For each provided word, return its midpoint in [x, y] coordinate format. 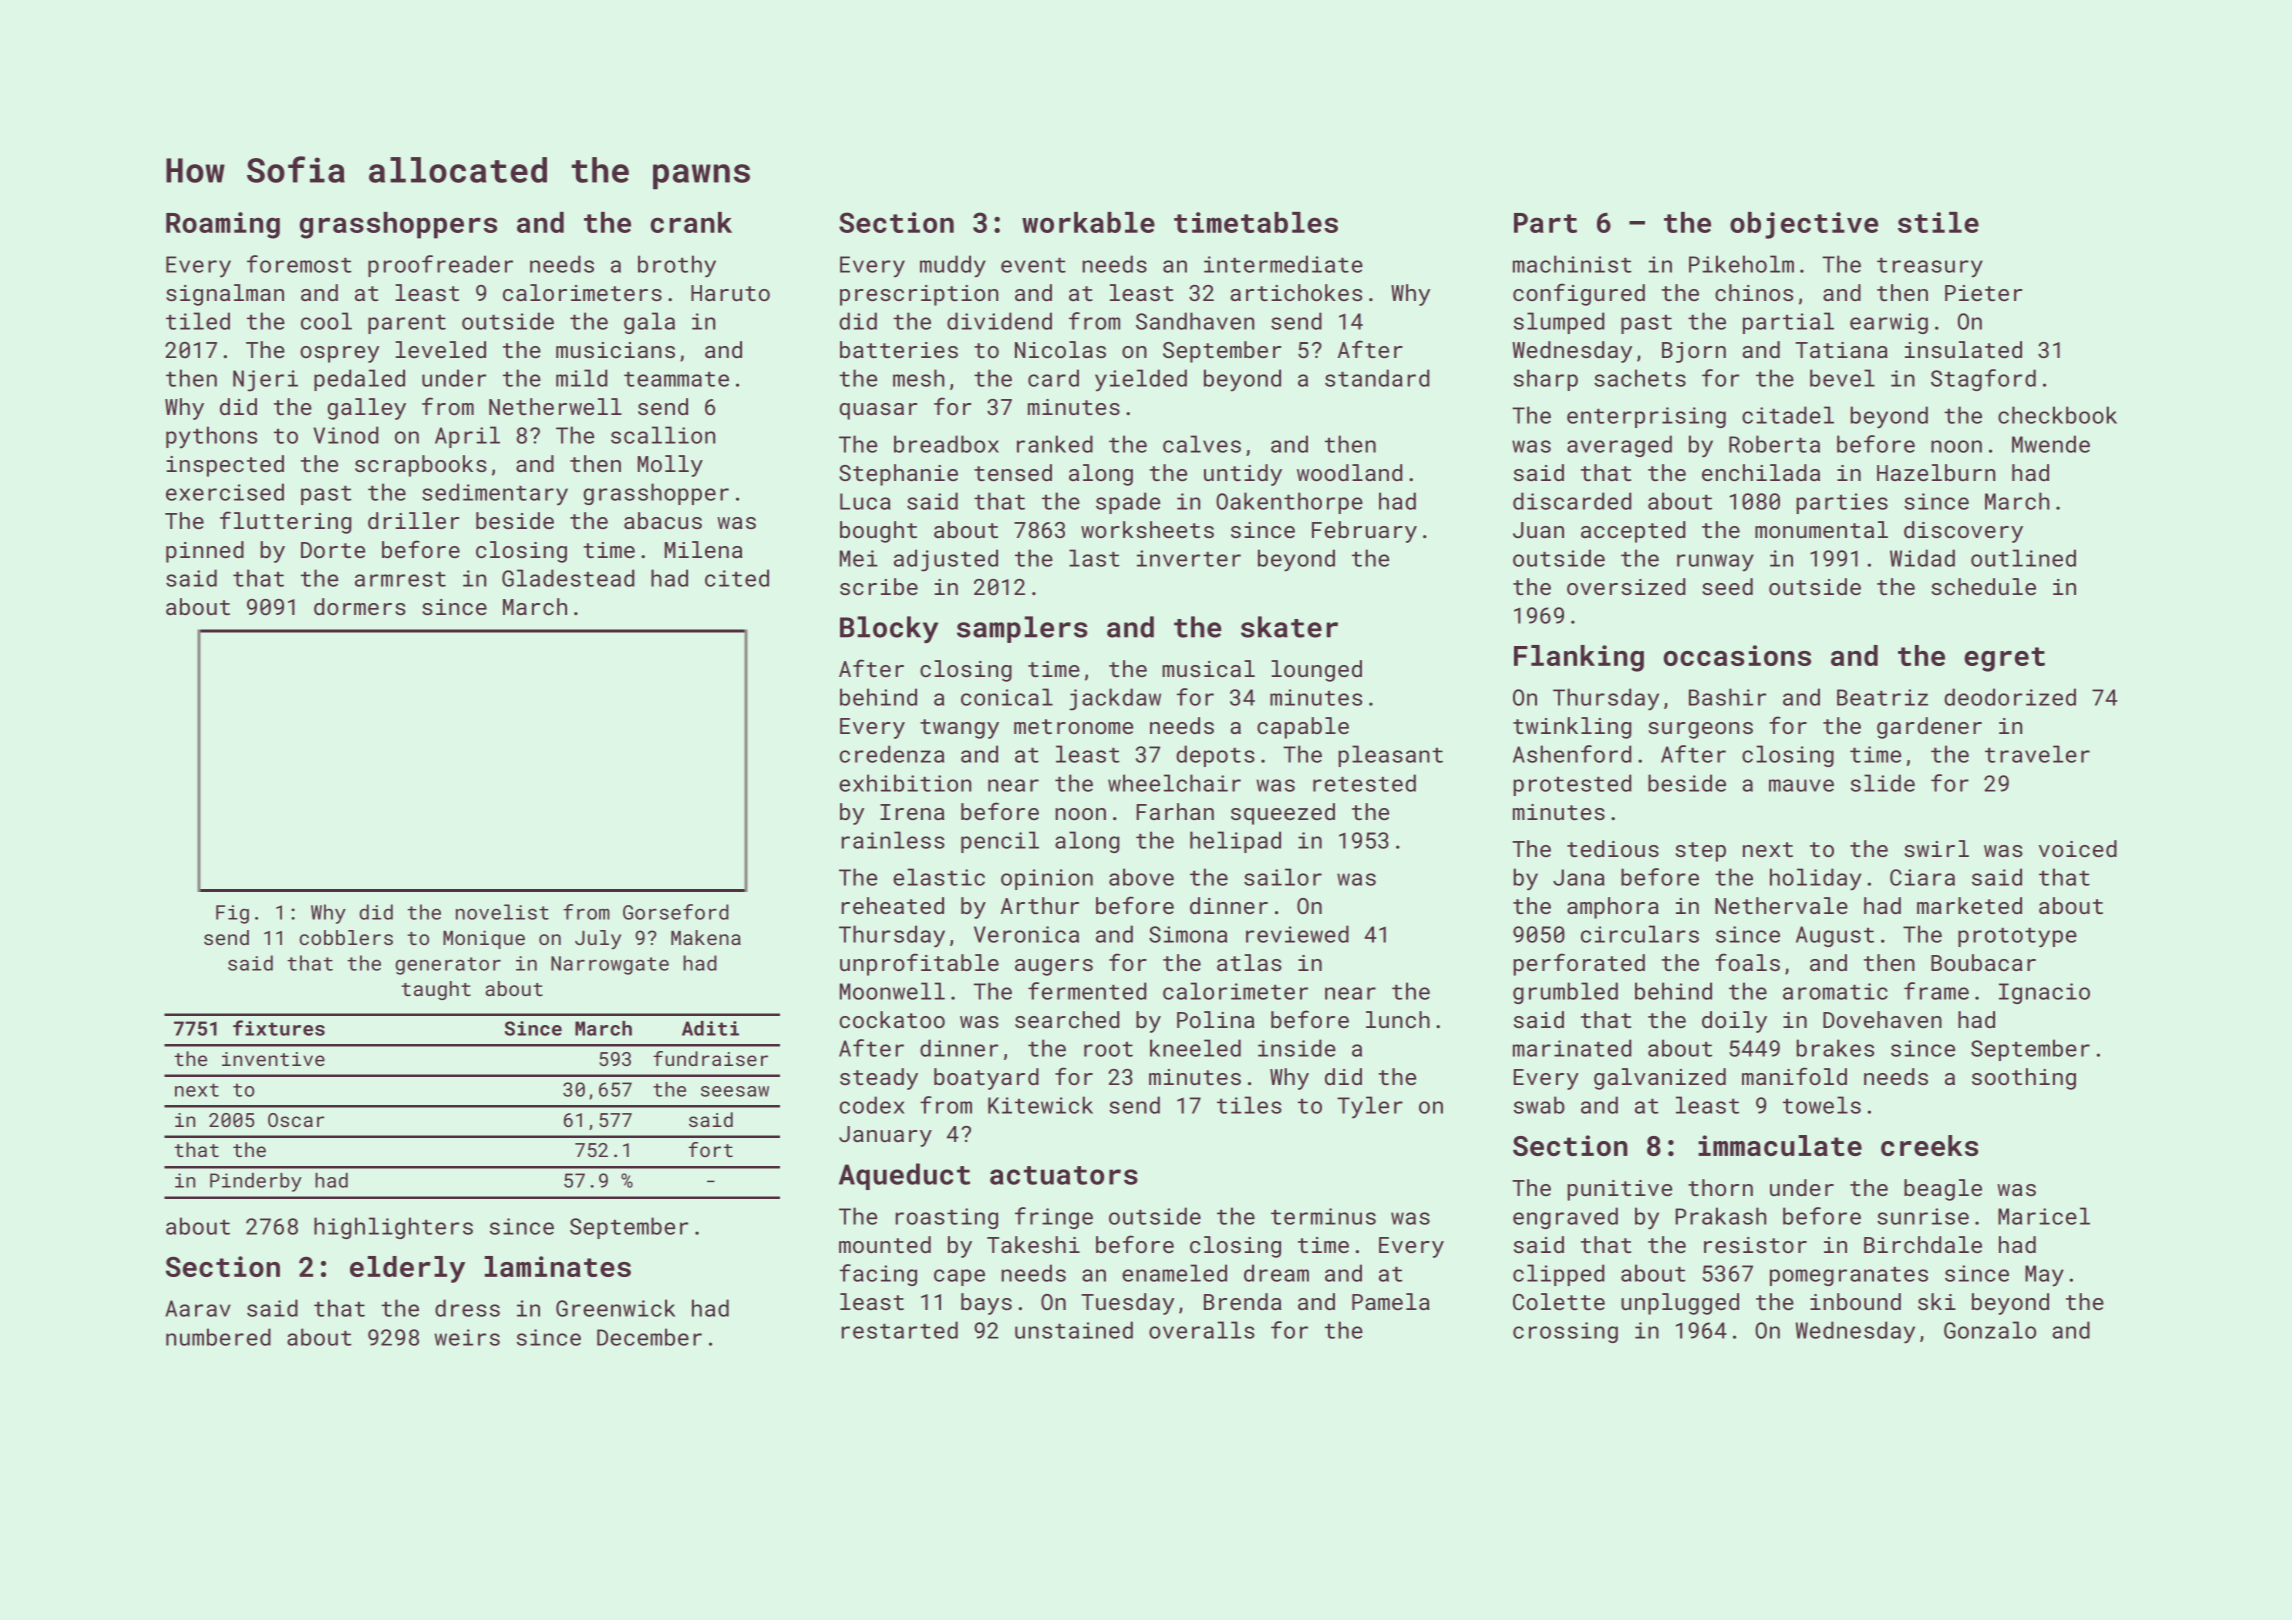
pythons [211, 437]
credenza [891, 754]
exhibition [905, 783]
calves [1202, 444]
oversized [1626, 586]
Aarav [198, 1308]
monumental [1821, 529]
